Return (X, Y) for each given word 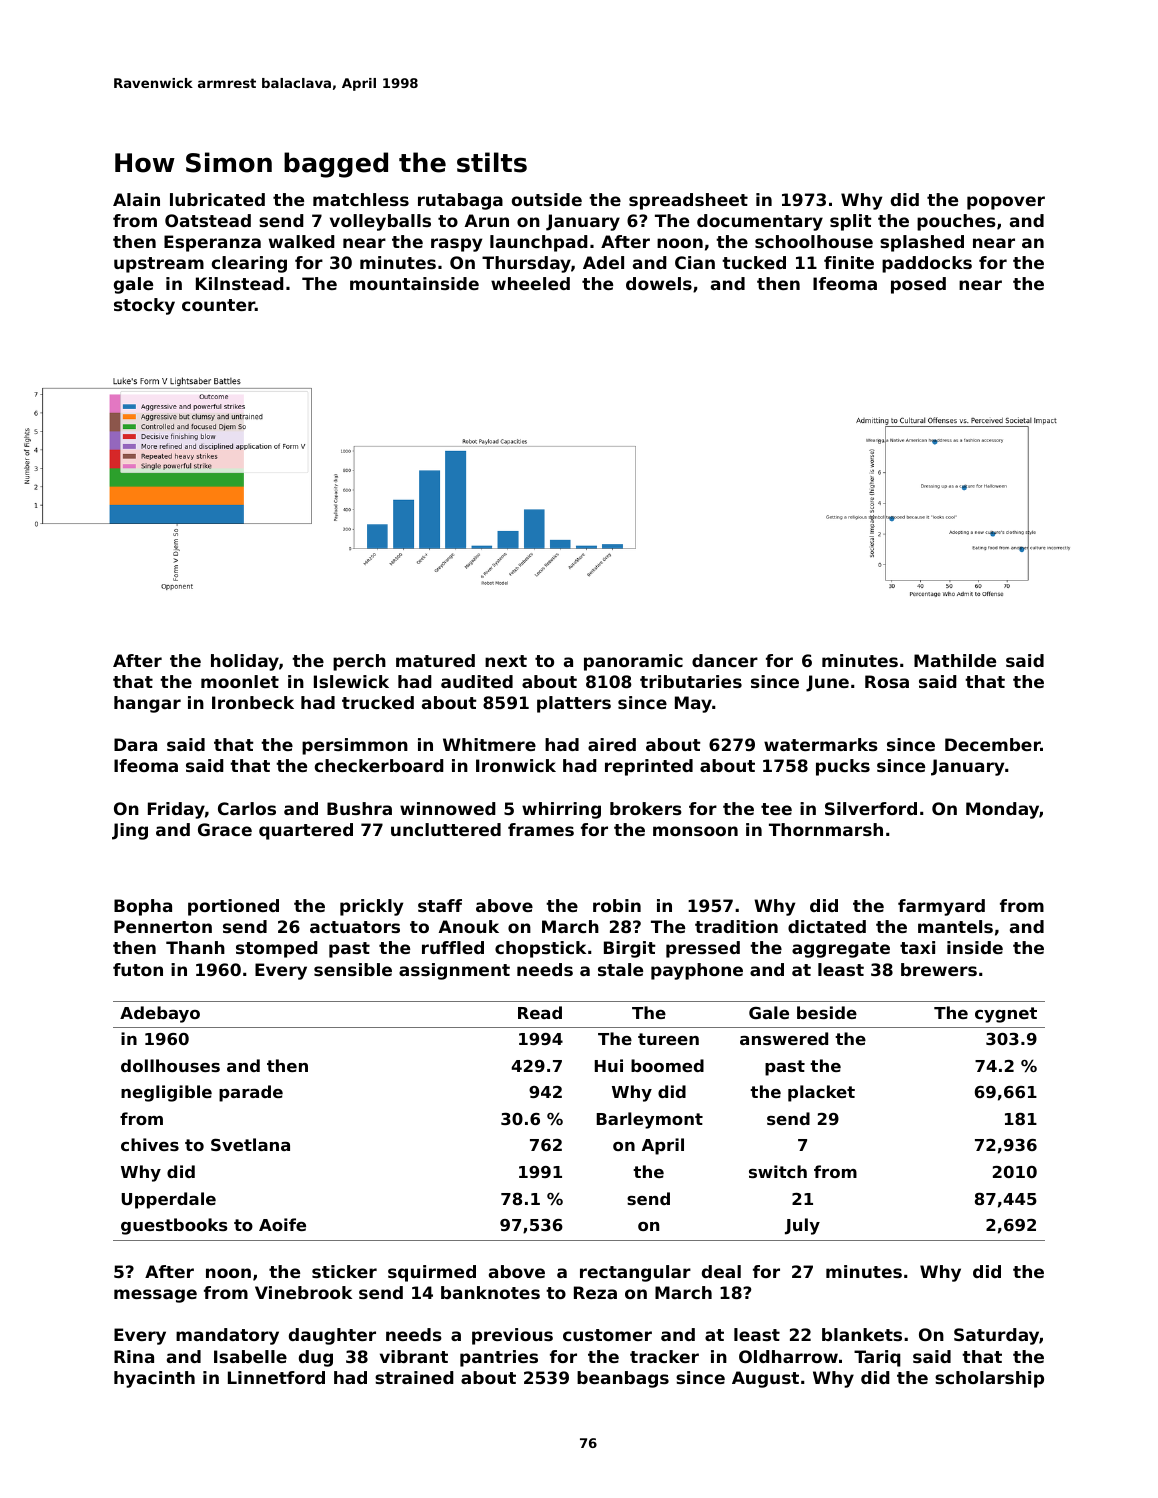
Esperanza (212, 243)
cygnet (1006, 1015)
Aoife (282, 1224)
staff (440, 905)
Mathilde (955, 660)
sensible (353, 969)
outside (547, 199)
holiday (245, 662)
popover (1006, 203)
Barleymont (650, 1120)
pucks (843, 767)
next (506, 661)
